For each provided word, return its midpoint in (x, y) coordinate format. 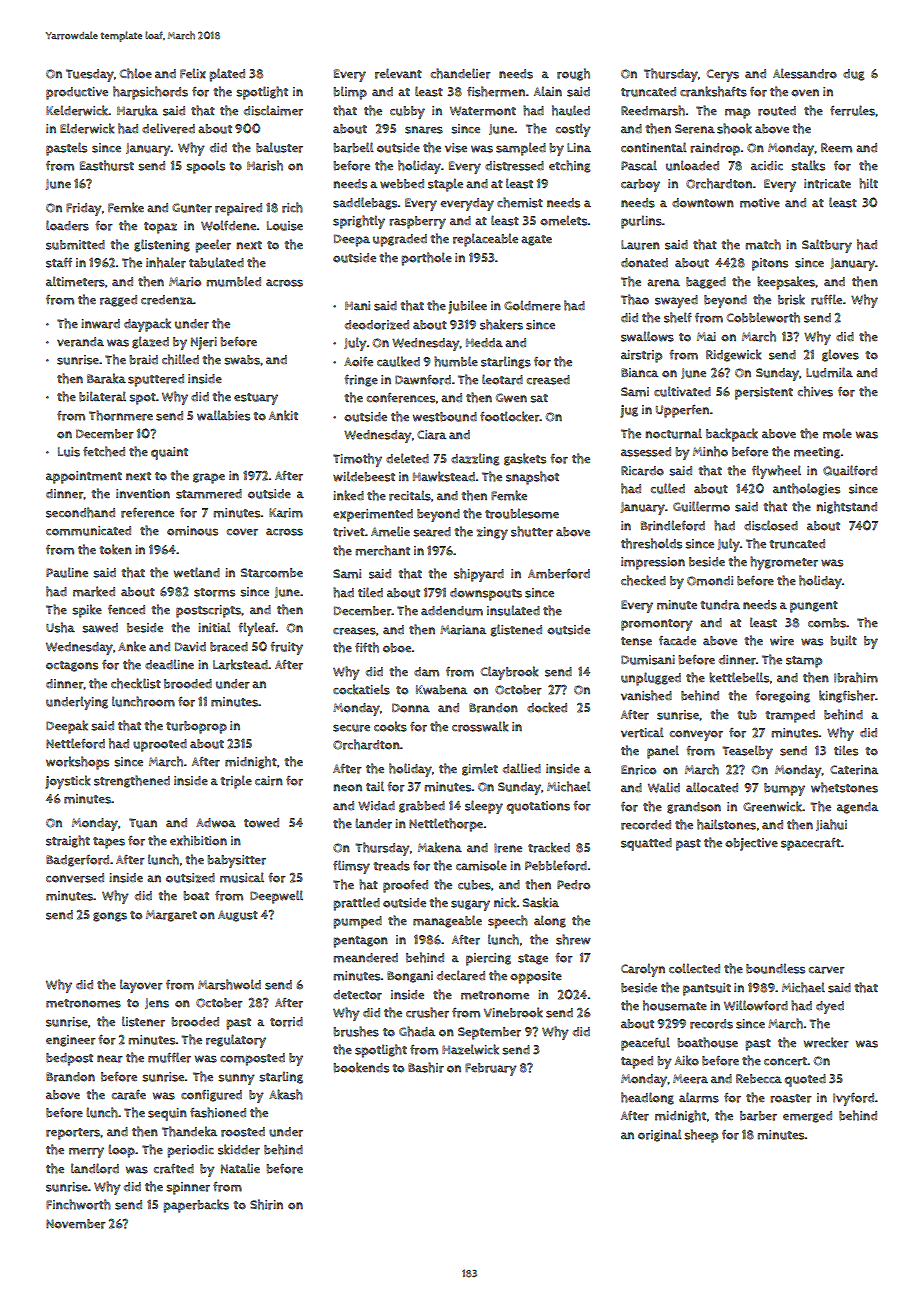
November (76, 1224)
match (763, 244)
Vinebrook (513, 1012)
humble (456, 361)
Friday (84, 209)
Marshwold (229, 984)
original (660, 1135)
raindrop (715, 149)
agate (536, 240)
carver (827, 970)
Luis (69, 452)
